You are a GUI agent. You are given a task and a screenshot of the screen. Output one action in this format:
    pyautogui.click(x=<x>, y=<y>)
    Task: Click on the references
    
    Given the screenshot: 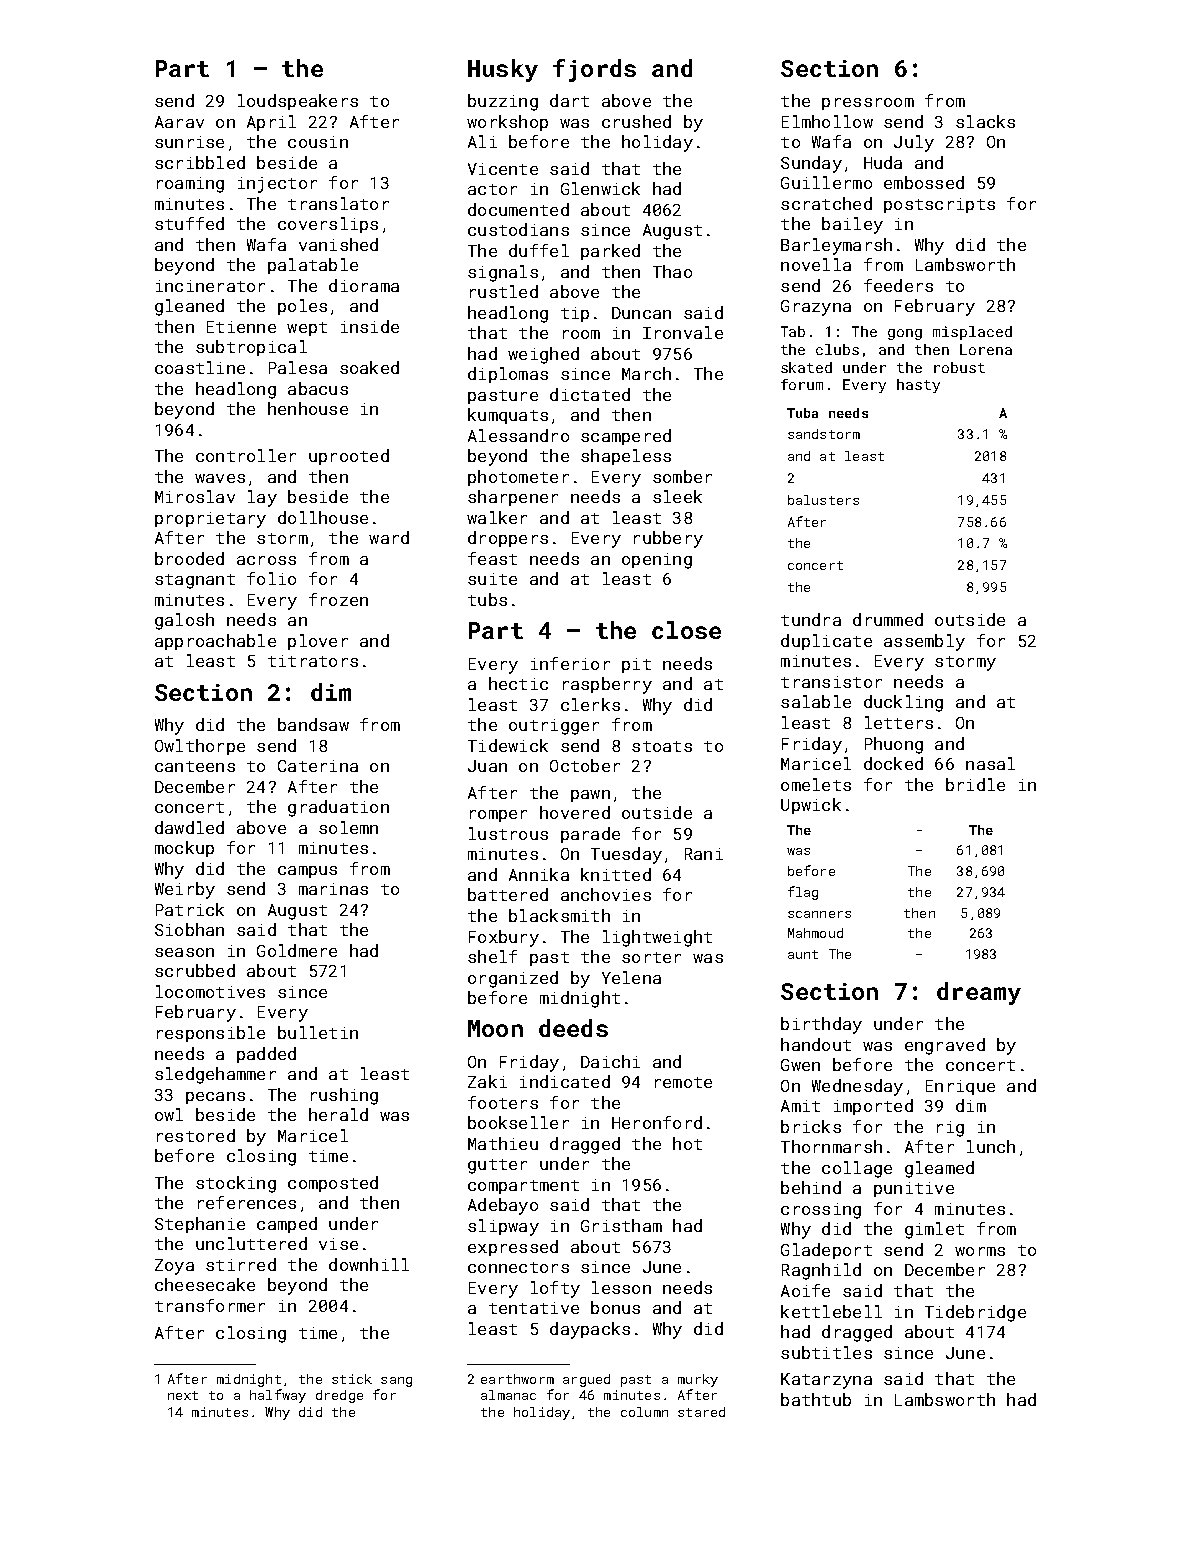 What is the action you would take?
    pyautogui.click(x=247, y=1202)
